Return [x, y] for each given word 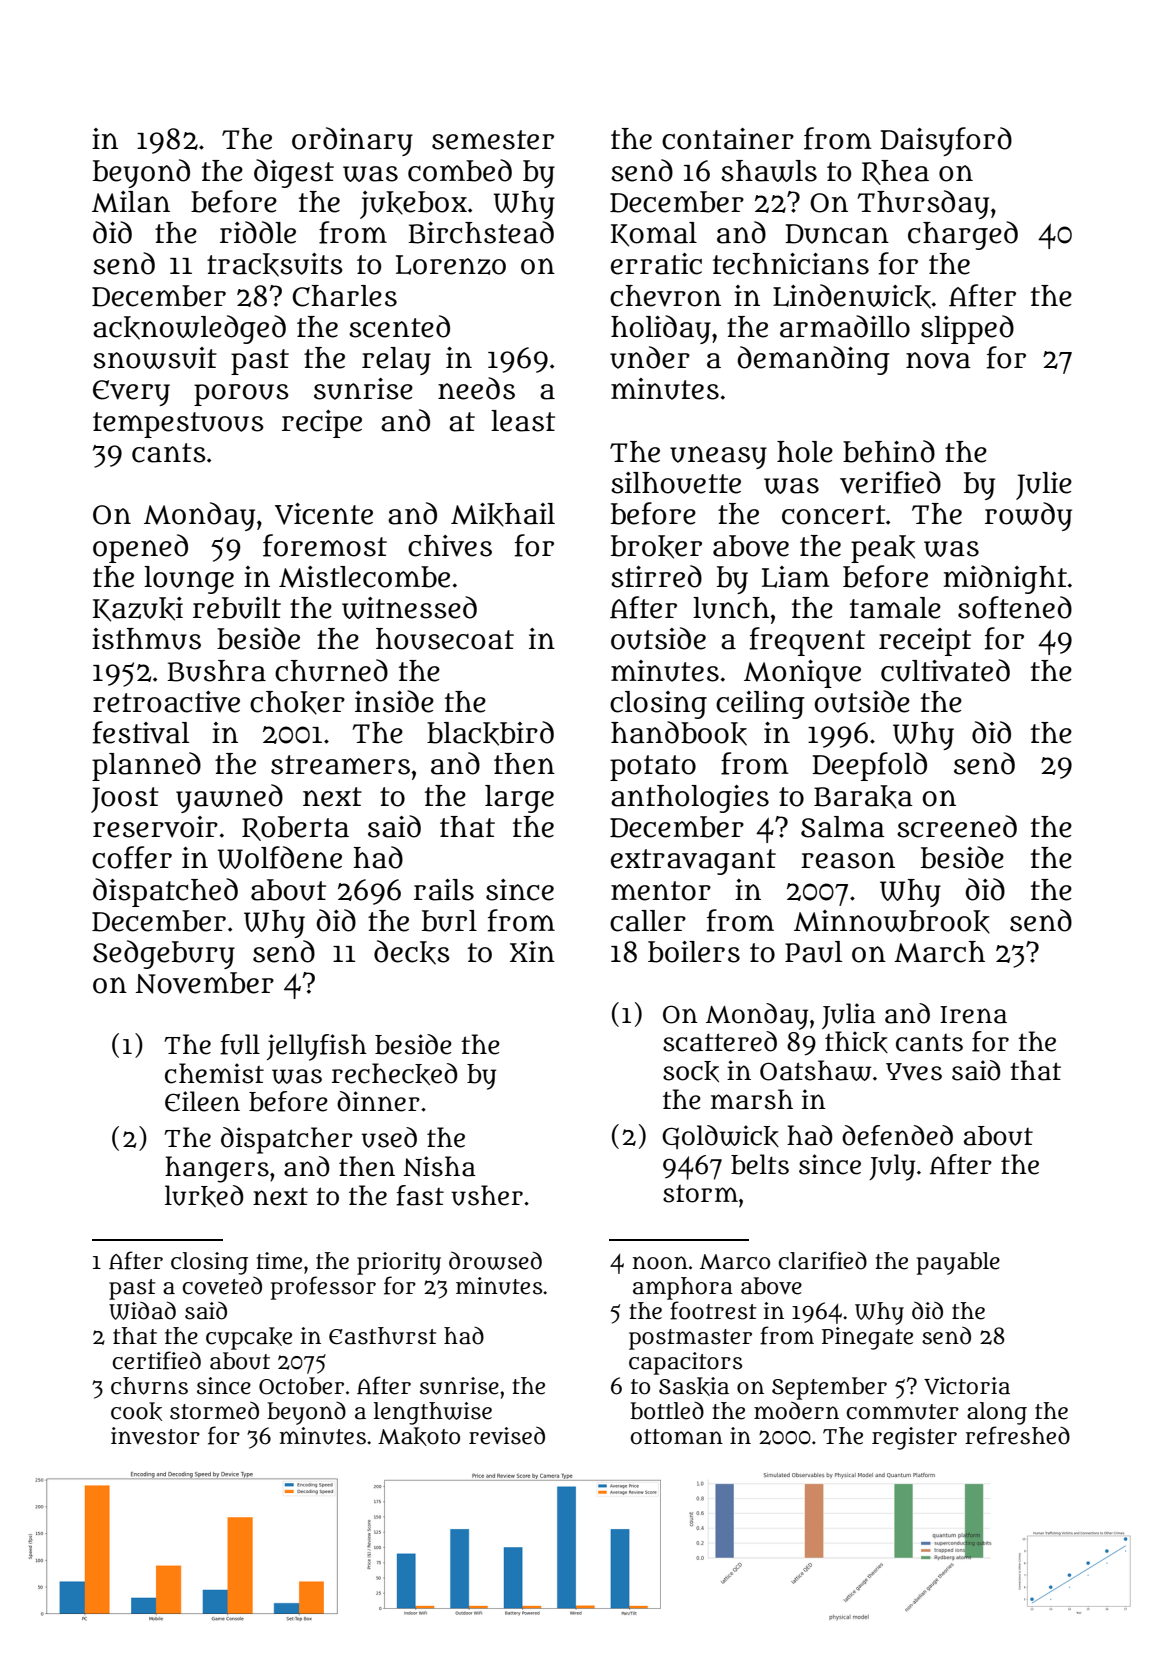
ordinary [352, 141]
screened [957, 826]
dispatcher [287, 1140]
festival [141, 732]
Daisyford [946, 141]
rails [444, 890]
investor [155, 1436]
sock [691, 1071]
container [728, 139]
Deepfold [869, 766]
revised [507, 1435]
